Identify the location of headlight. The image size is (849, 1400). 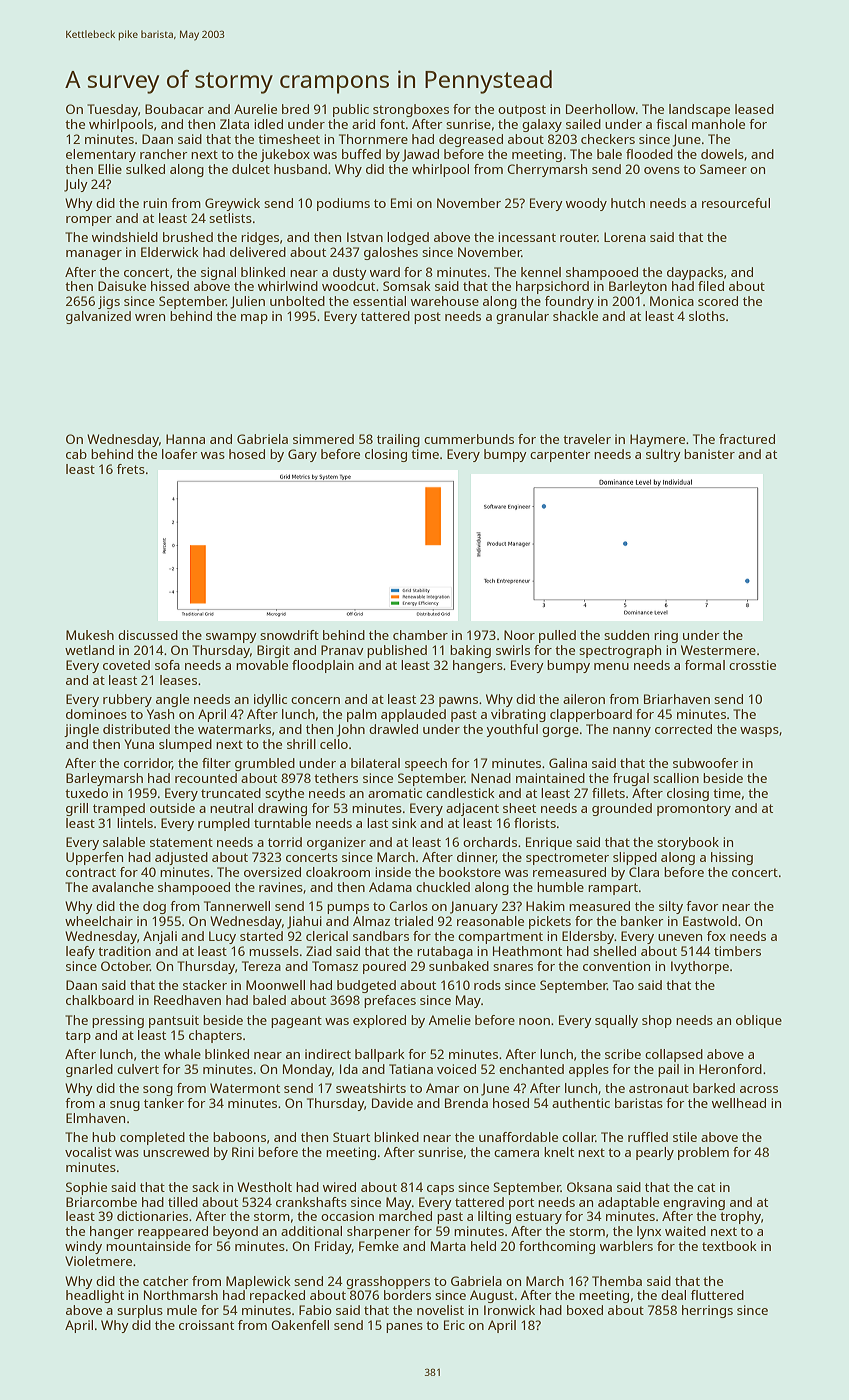
(95, 1296).
